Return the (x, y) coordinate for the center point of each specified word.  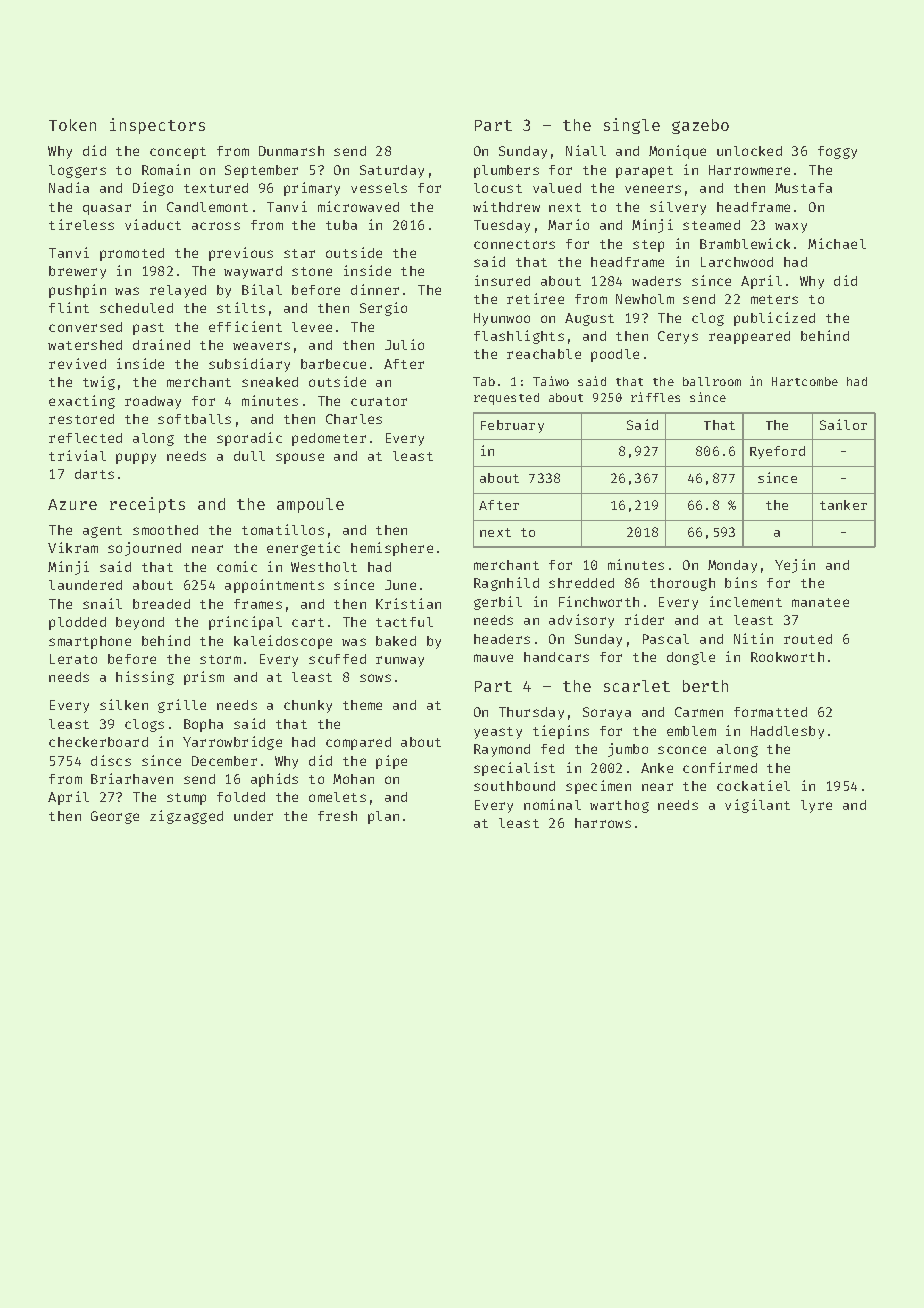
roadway (153, 402)
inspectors (157, 126)
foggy (837, 152)
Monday (732, 566)
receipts (147, 505)
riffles (655, 397)
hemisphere (392, 549)
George (115, 817)
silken (124, 704)
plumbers (506, 171)
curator (379, 401)
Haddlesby (787, 732)
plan (383, 817)
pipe (391, 762)
